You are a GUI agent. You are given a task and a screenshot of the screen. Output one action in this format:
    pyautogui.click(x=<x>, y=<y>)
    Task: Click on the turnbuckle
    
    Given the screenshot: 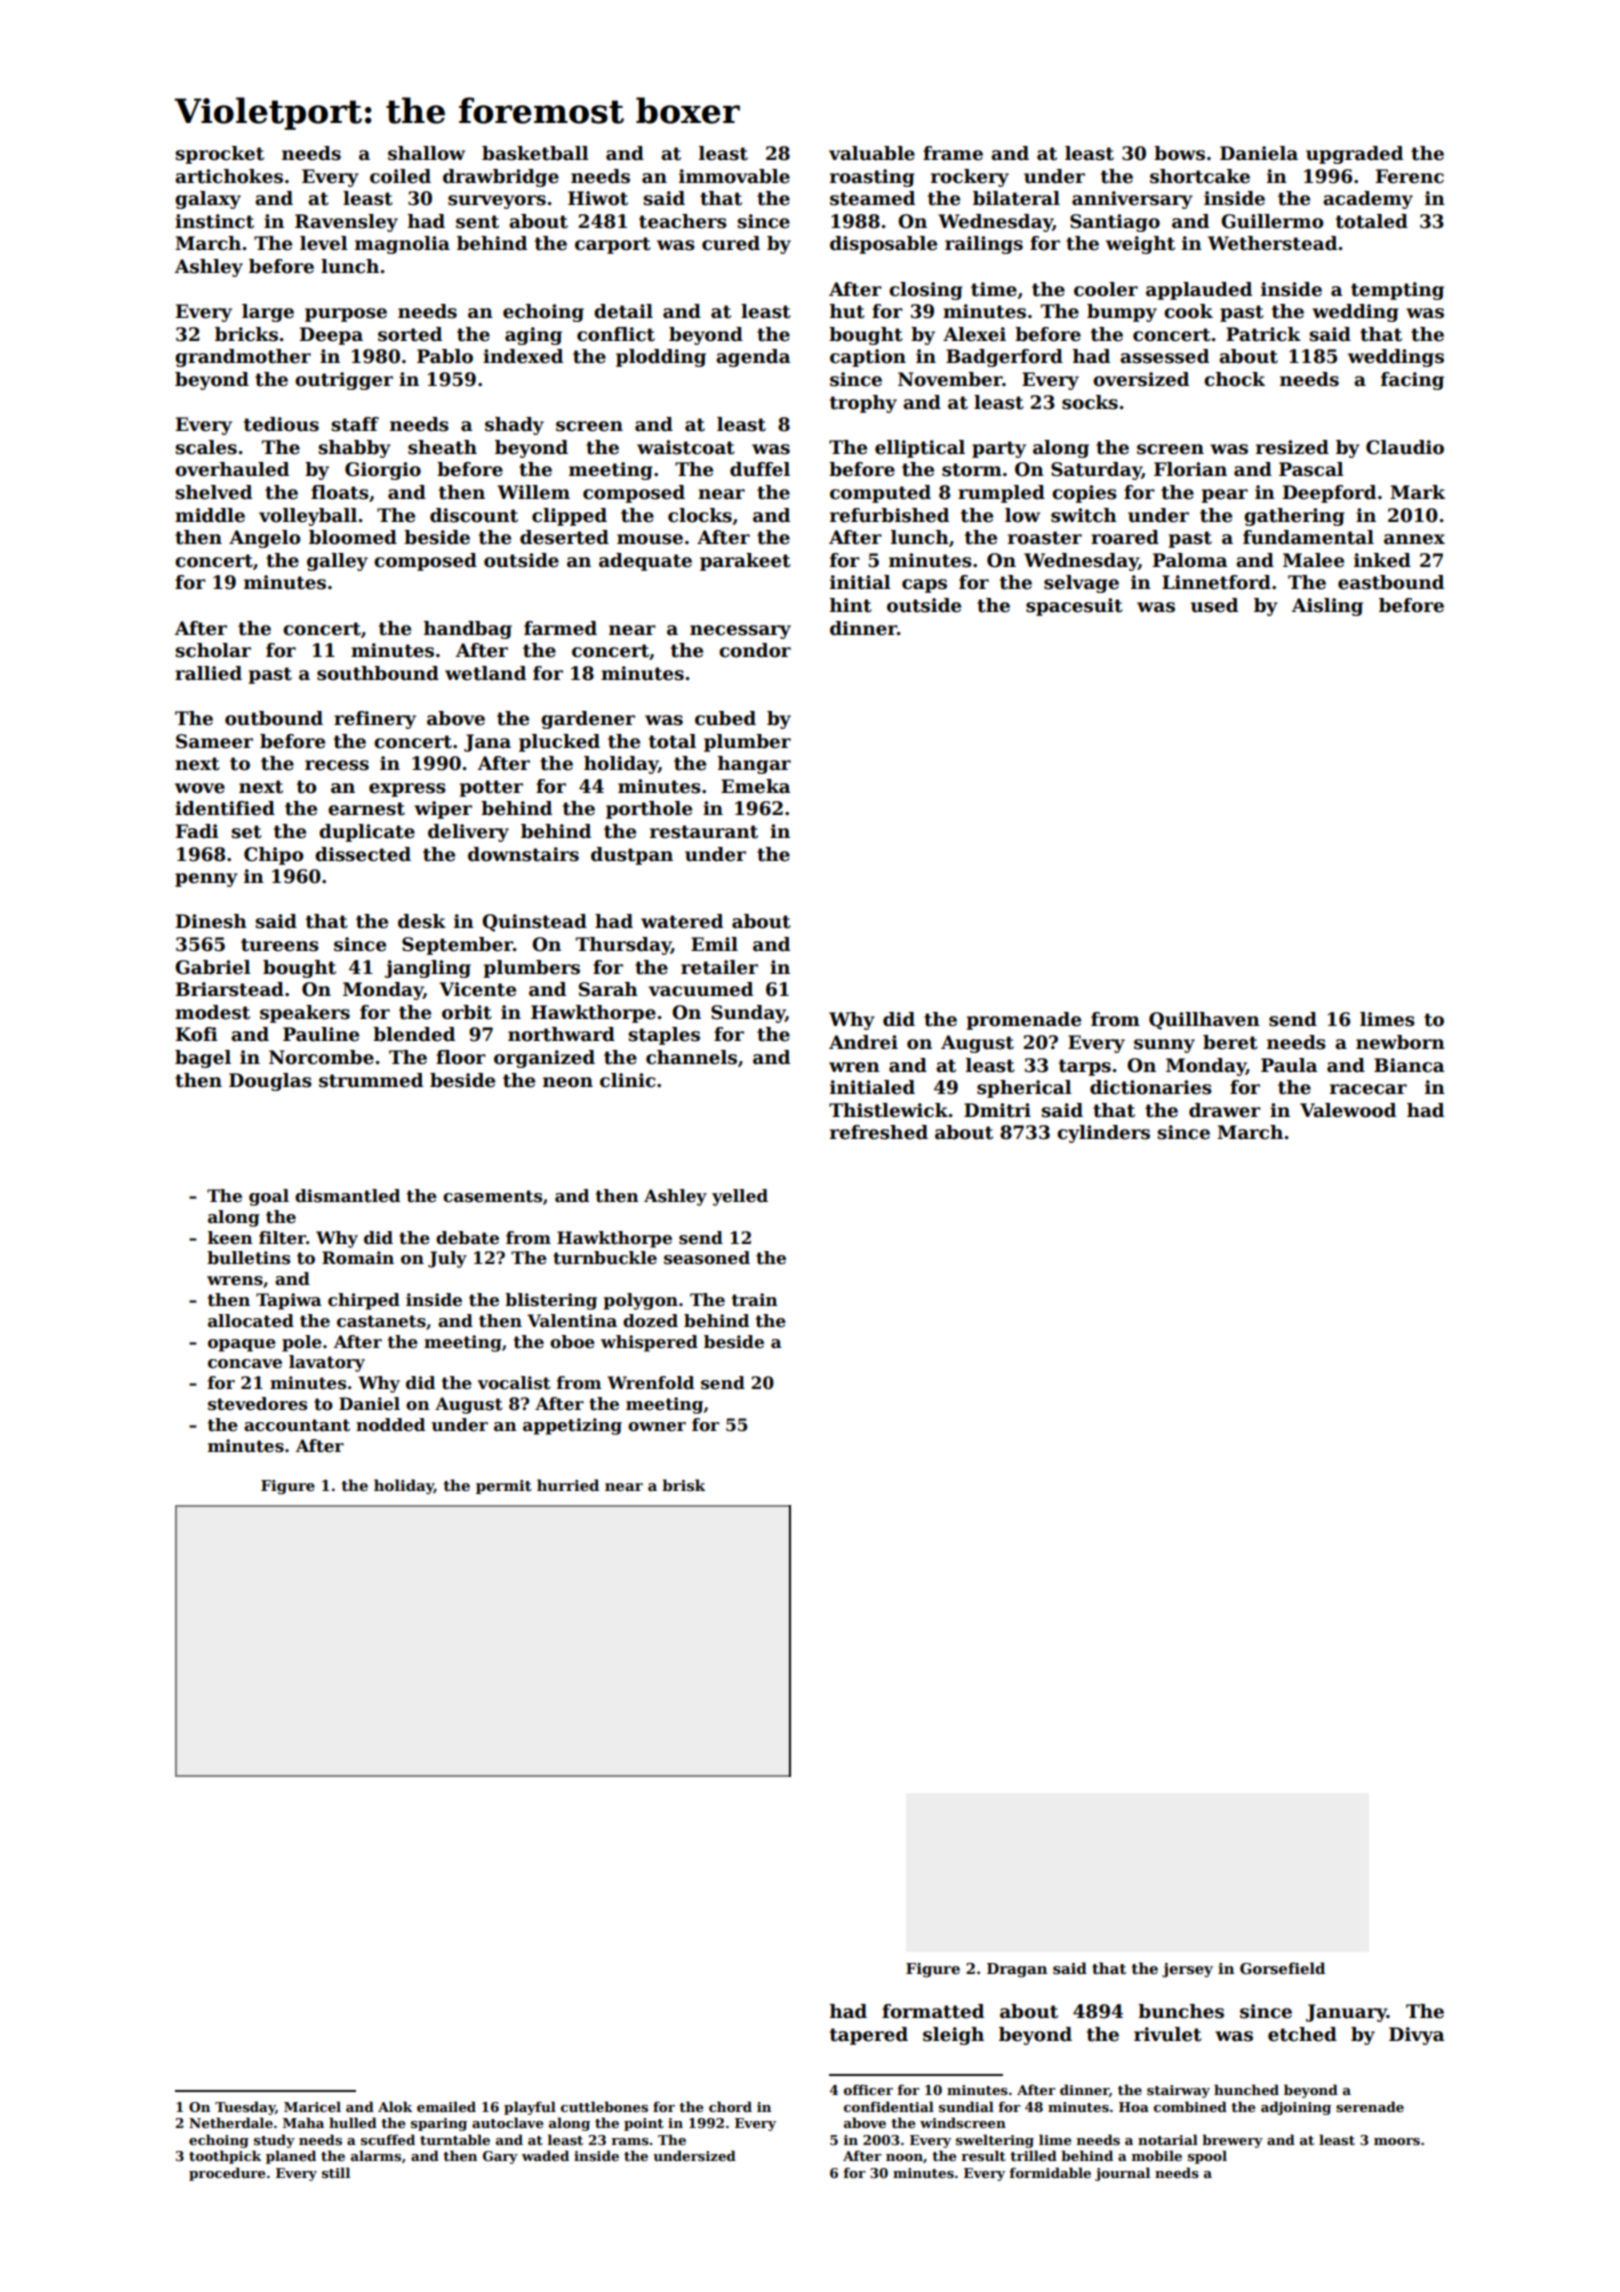 What is the action you would take?
    pyautogui.click(x=605, y=1258)
